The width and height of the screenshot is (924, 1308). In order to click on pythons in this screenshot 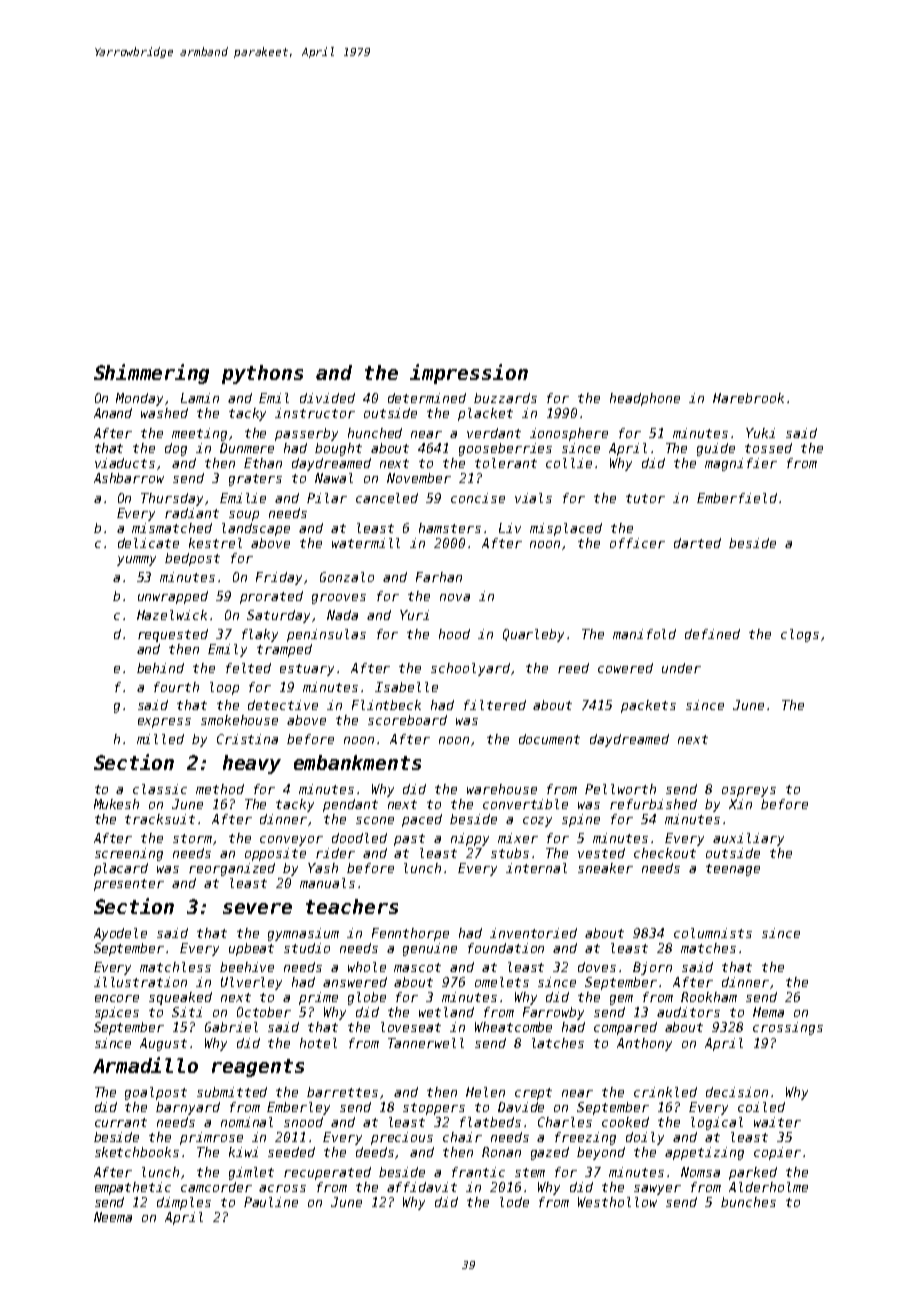, I will do `click(262, 374)`.
